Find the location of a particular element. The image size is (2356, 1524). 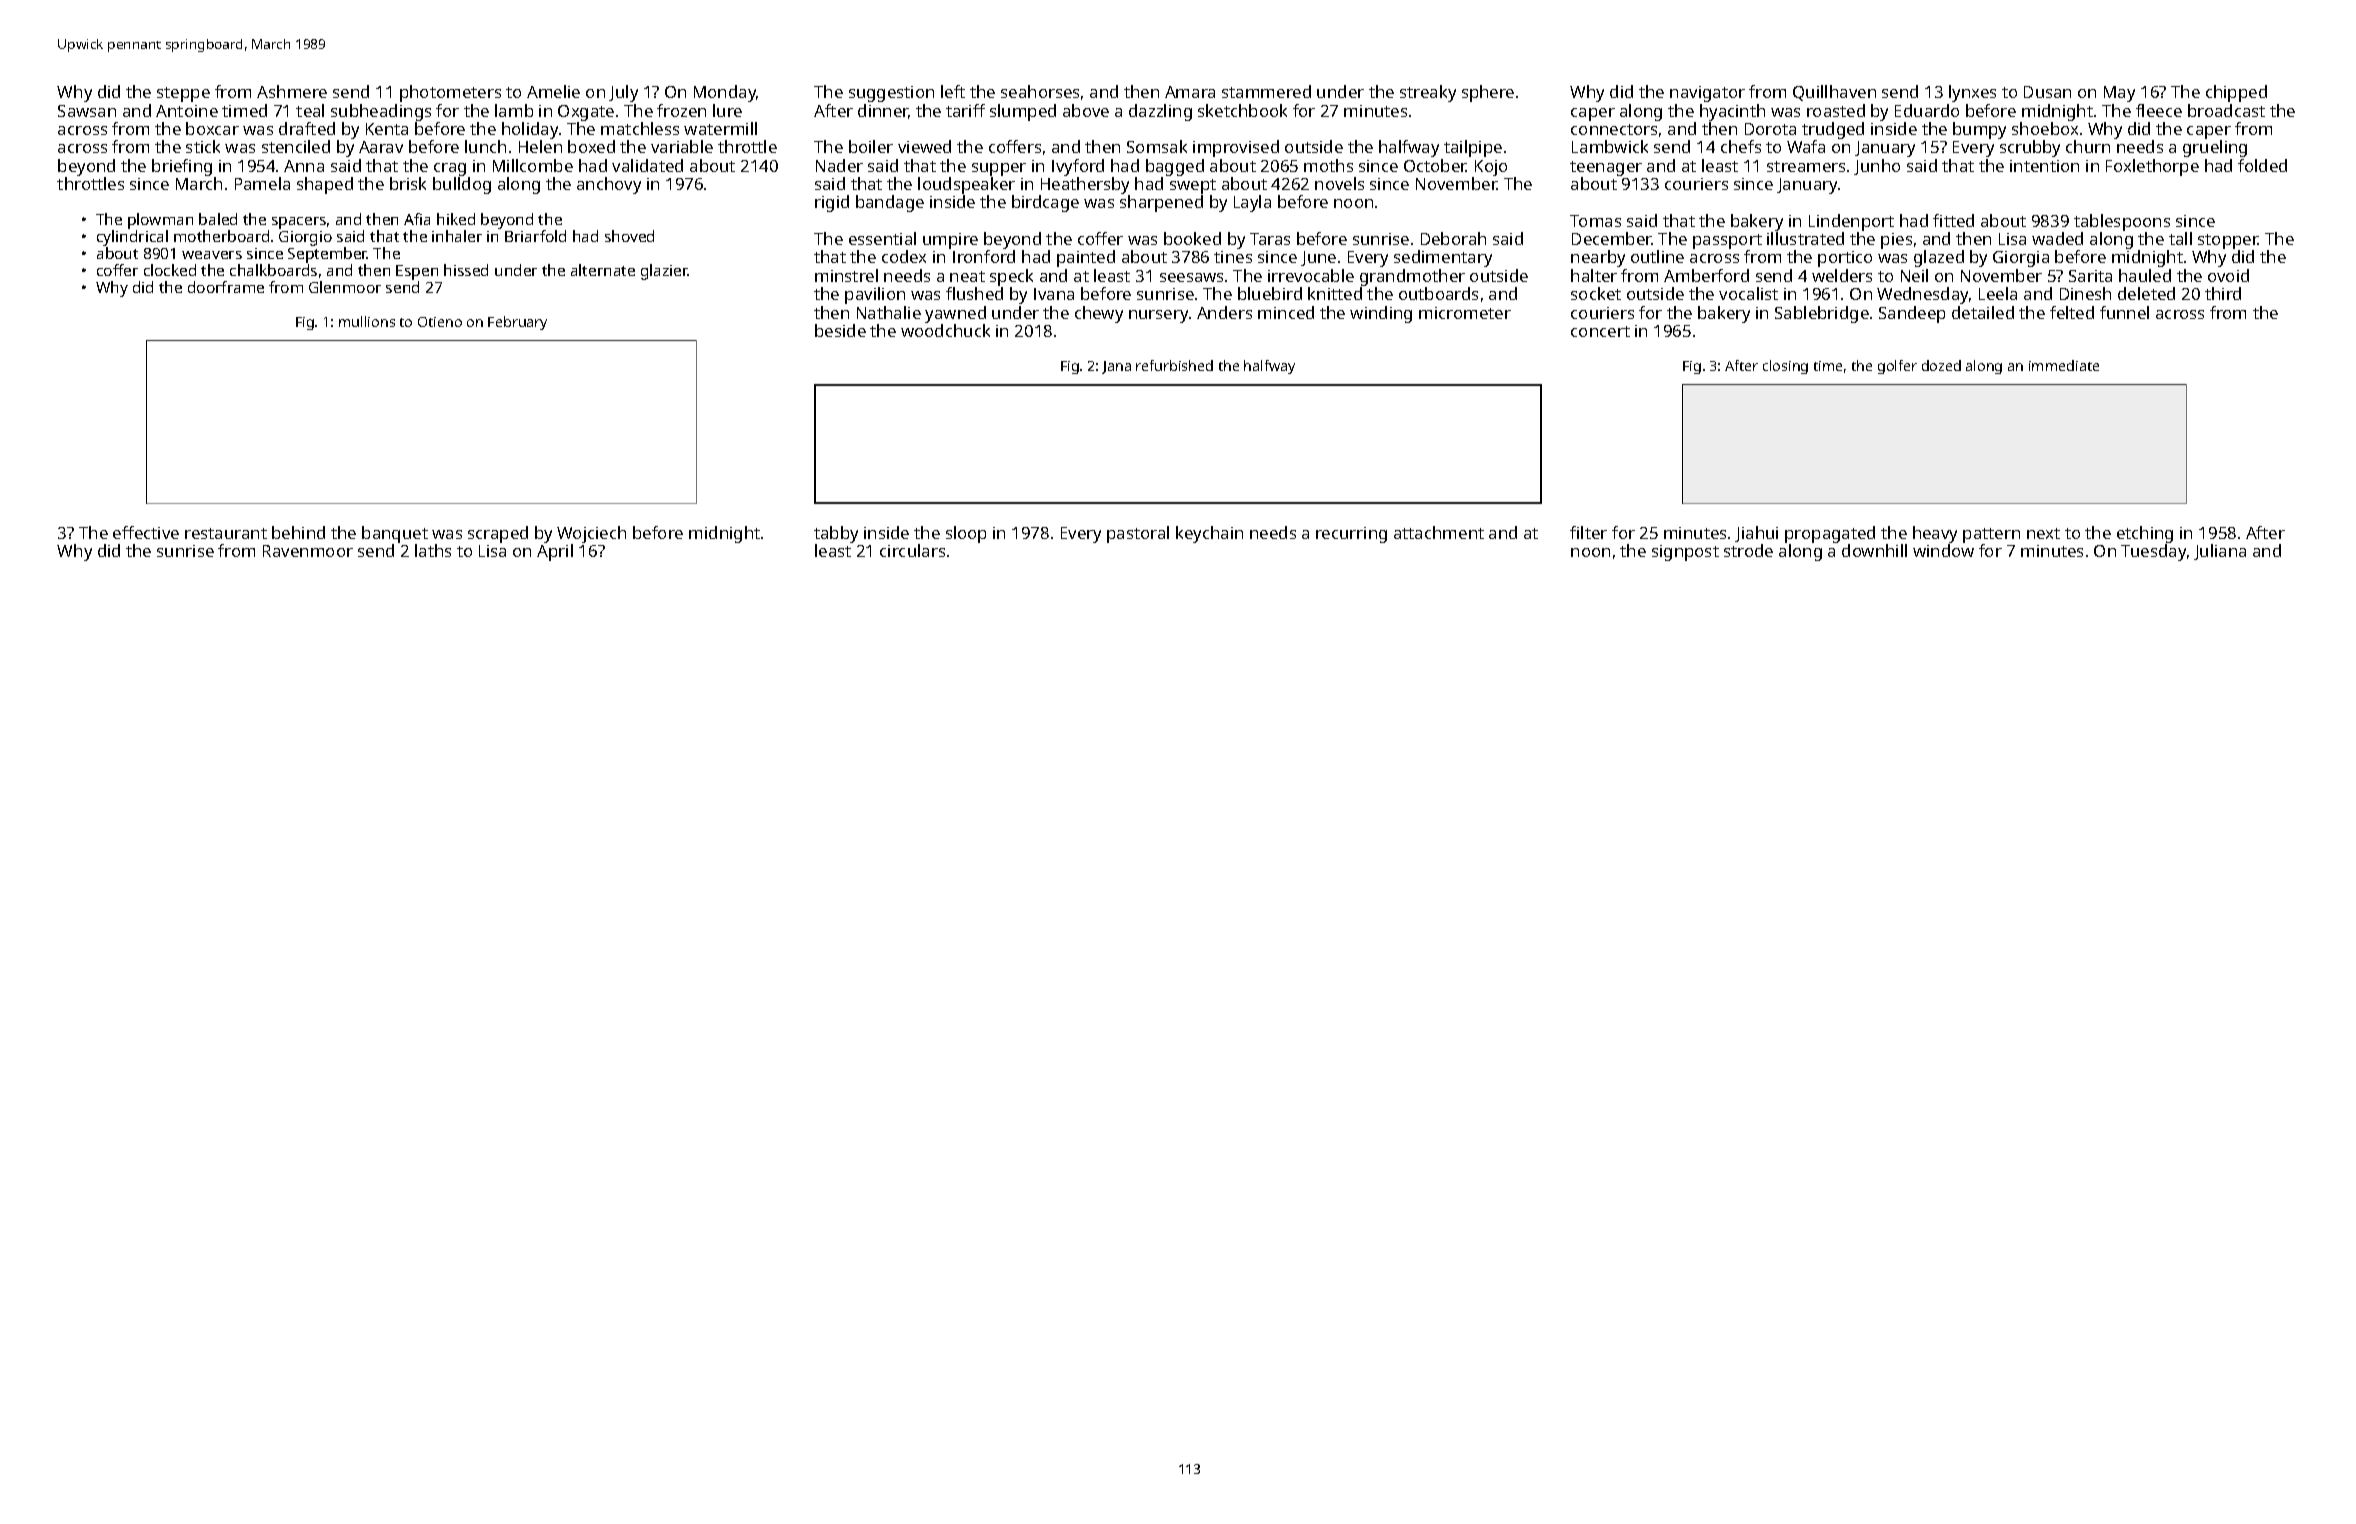

effective is located at coordinates (146, 532).
